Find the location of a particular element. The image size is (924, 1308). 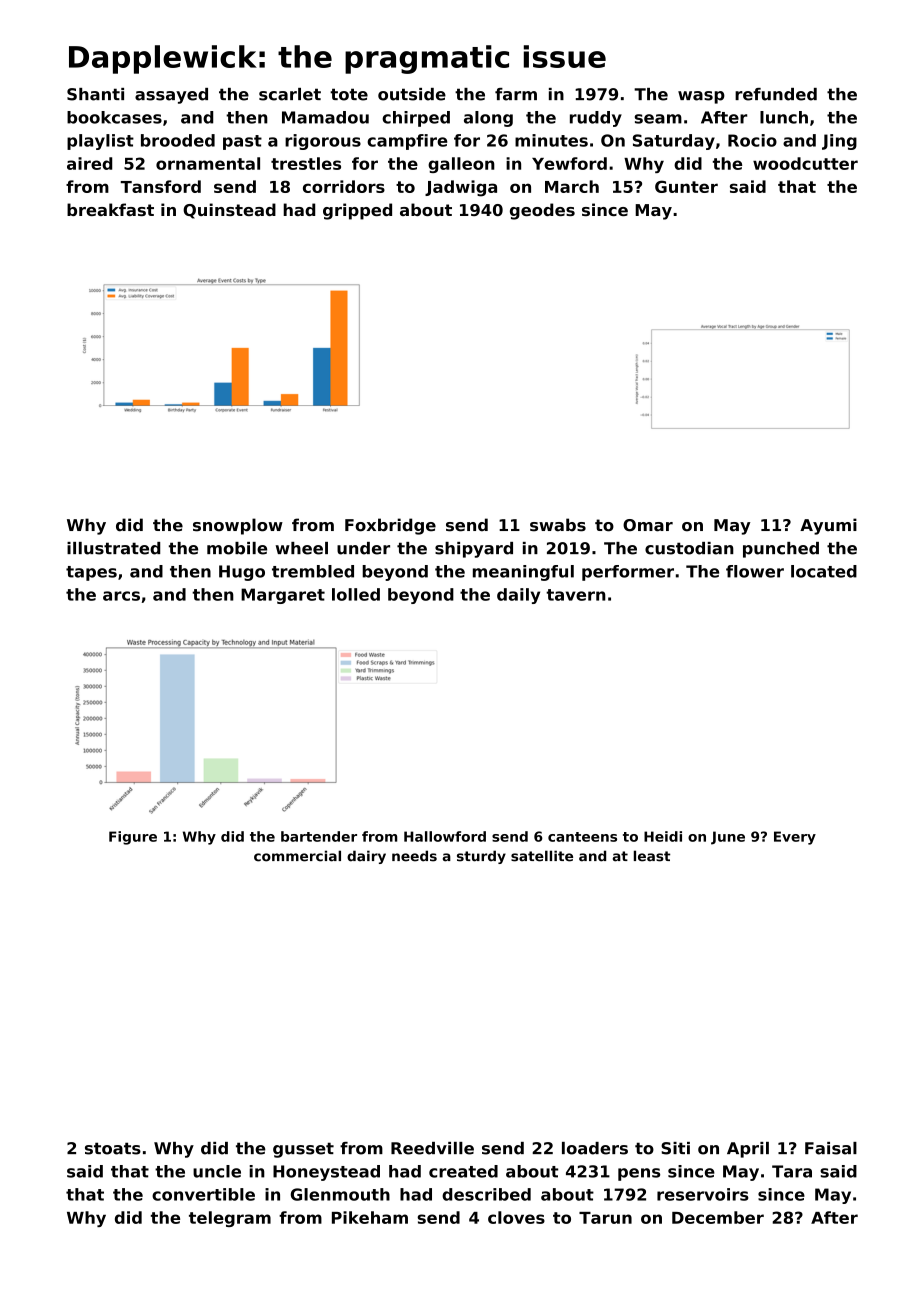

refunded is located at coordinates (776, 94).
